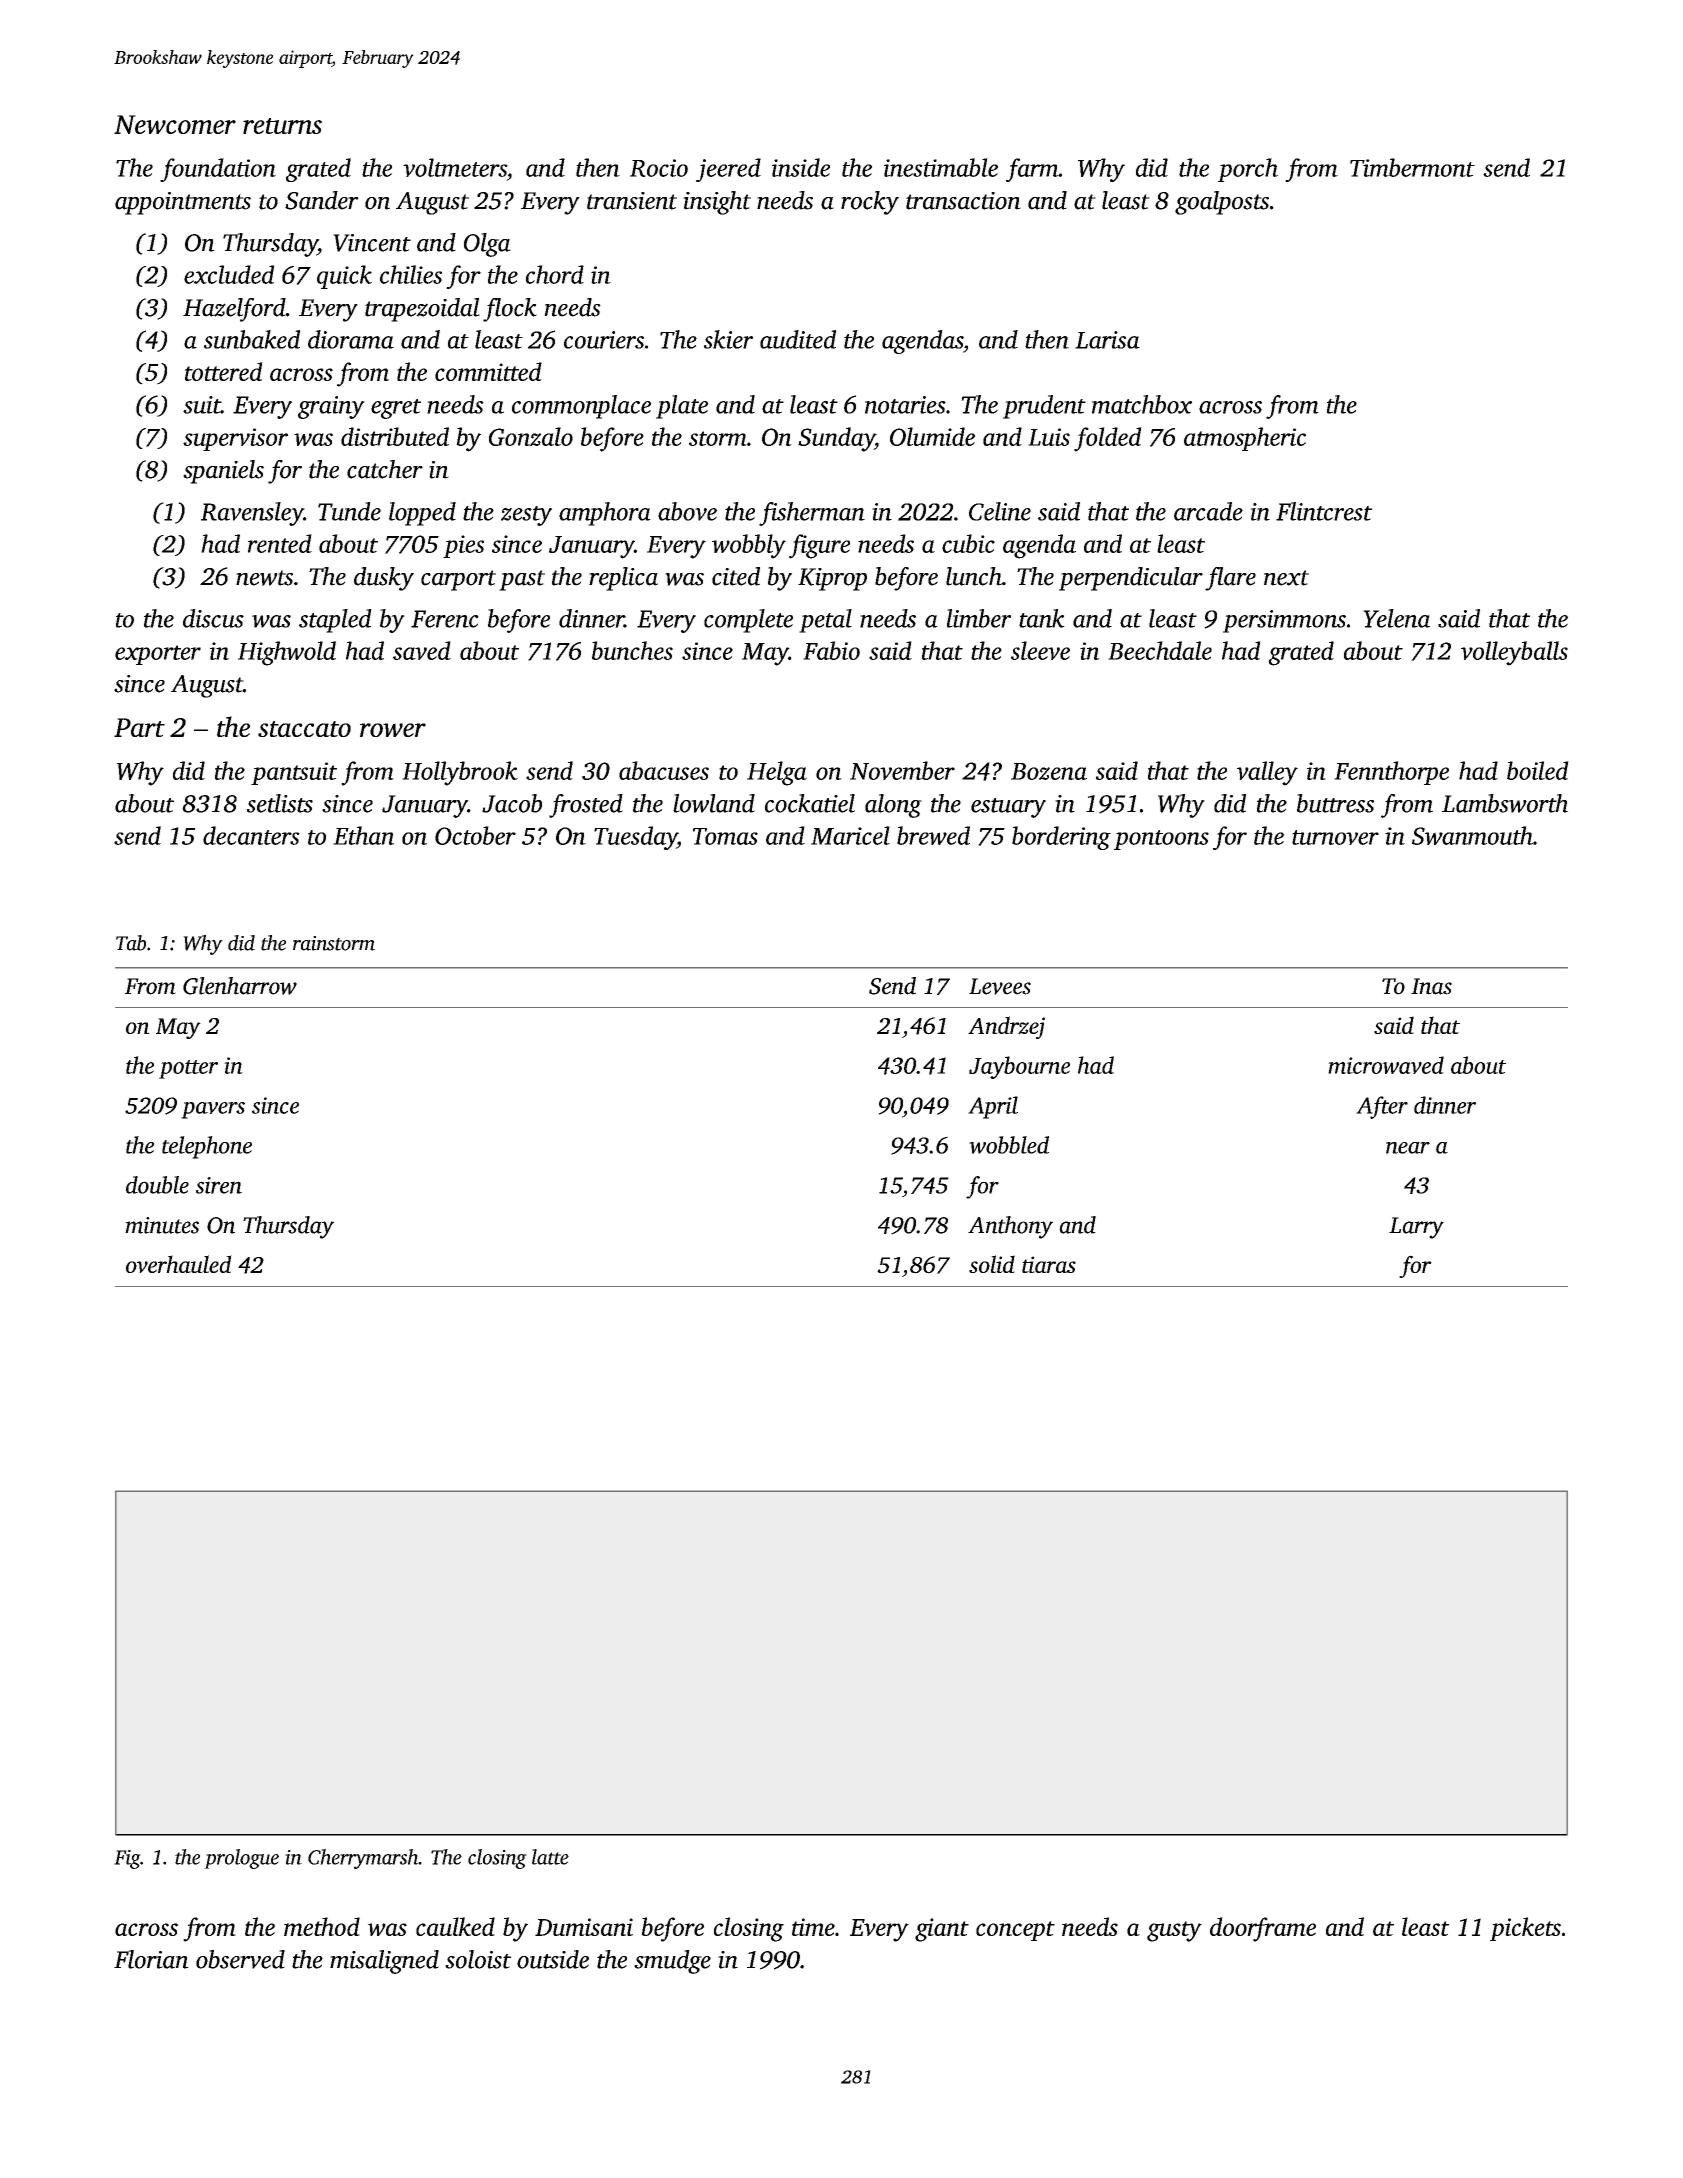 This screenshot has width=1683, height=2178. Describe the element at coordinates (1015, 1931) in the screenshot. I see `concept` at that location.
